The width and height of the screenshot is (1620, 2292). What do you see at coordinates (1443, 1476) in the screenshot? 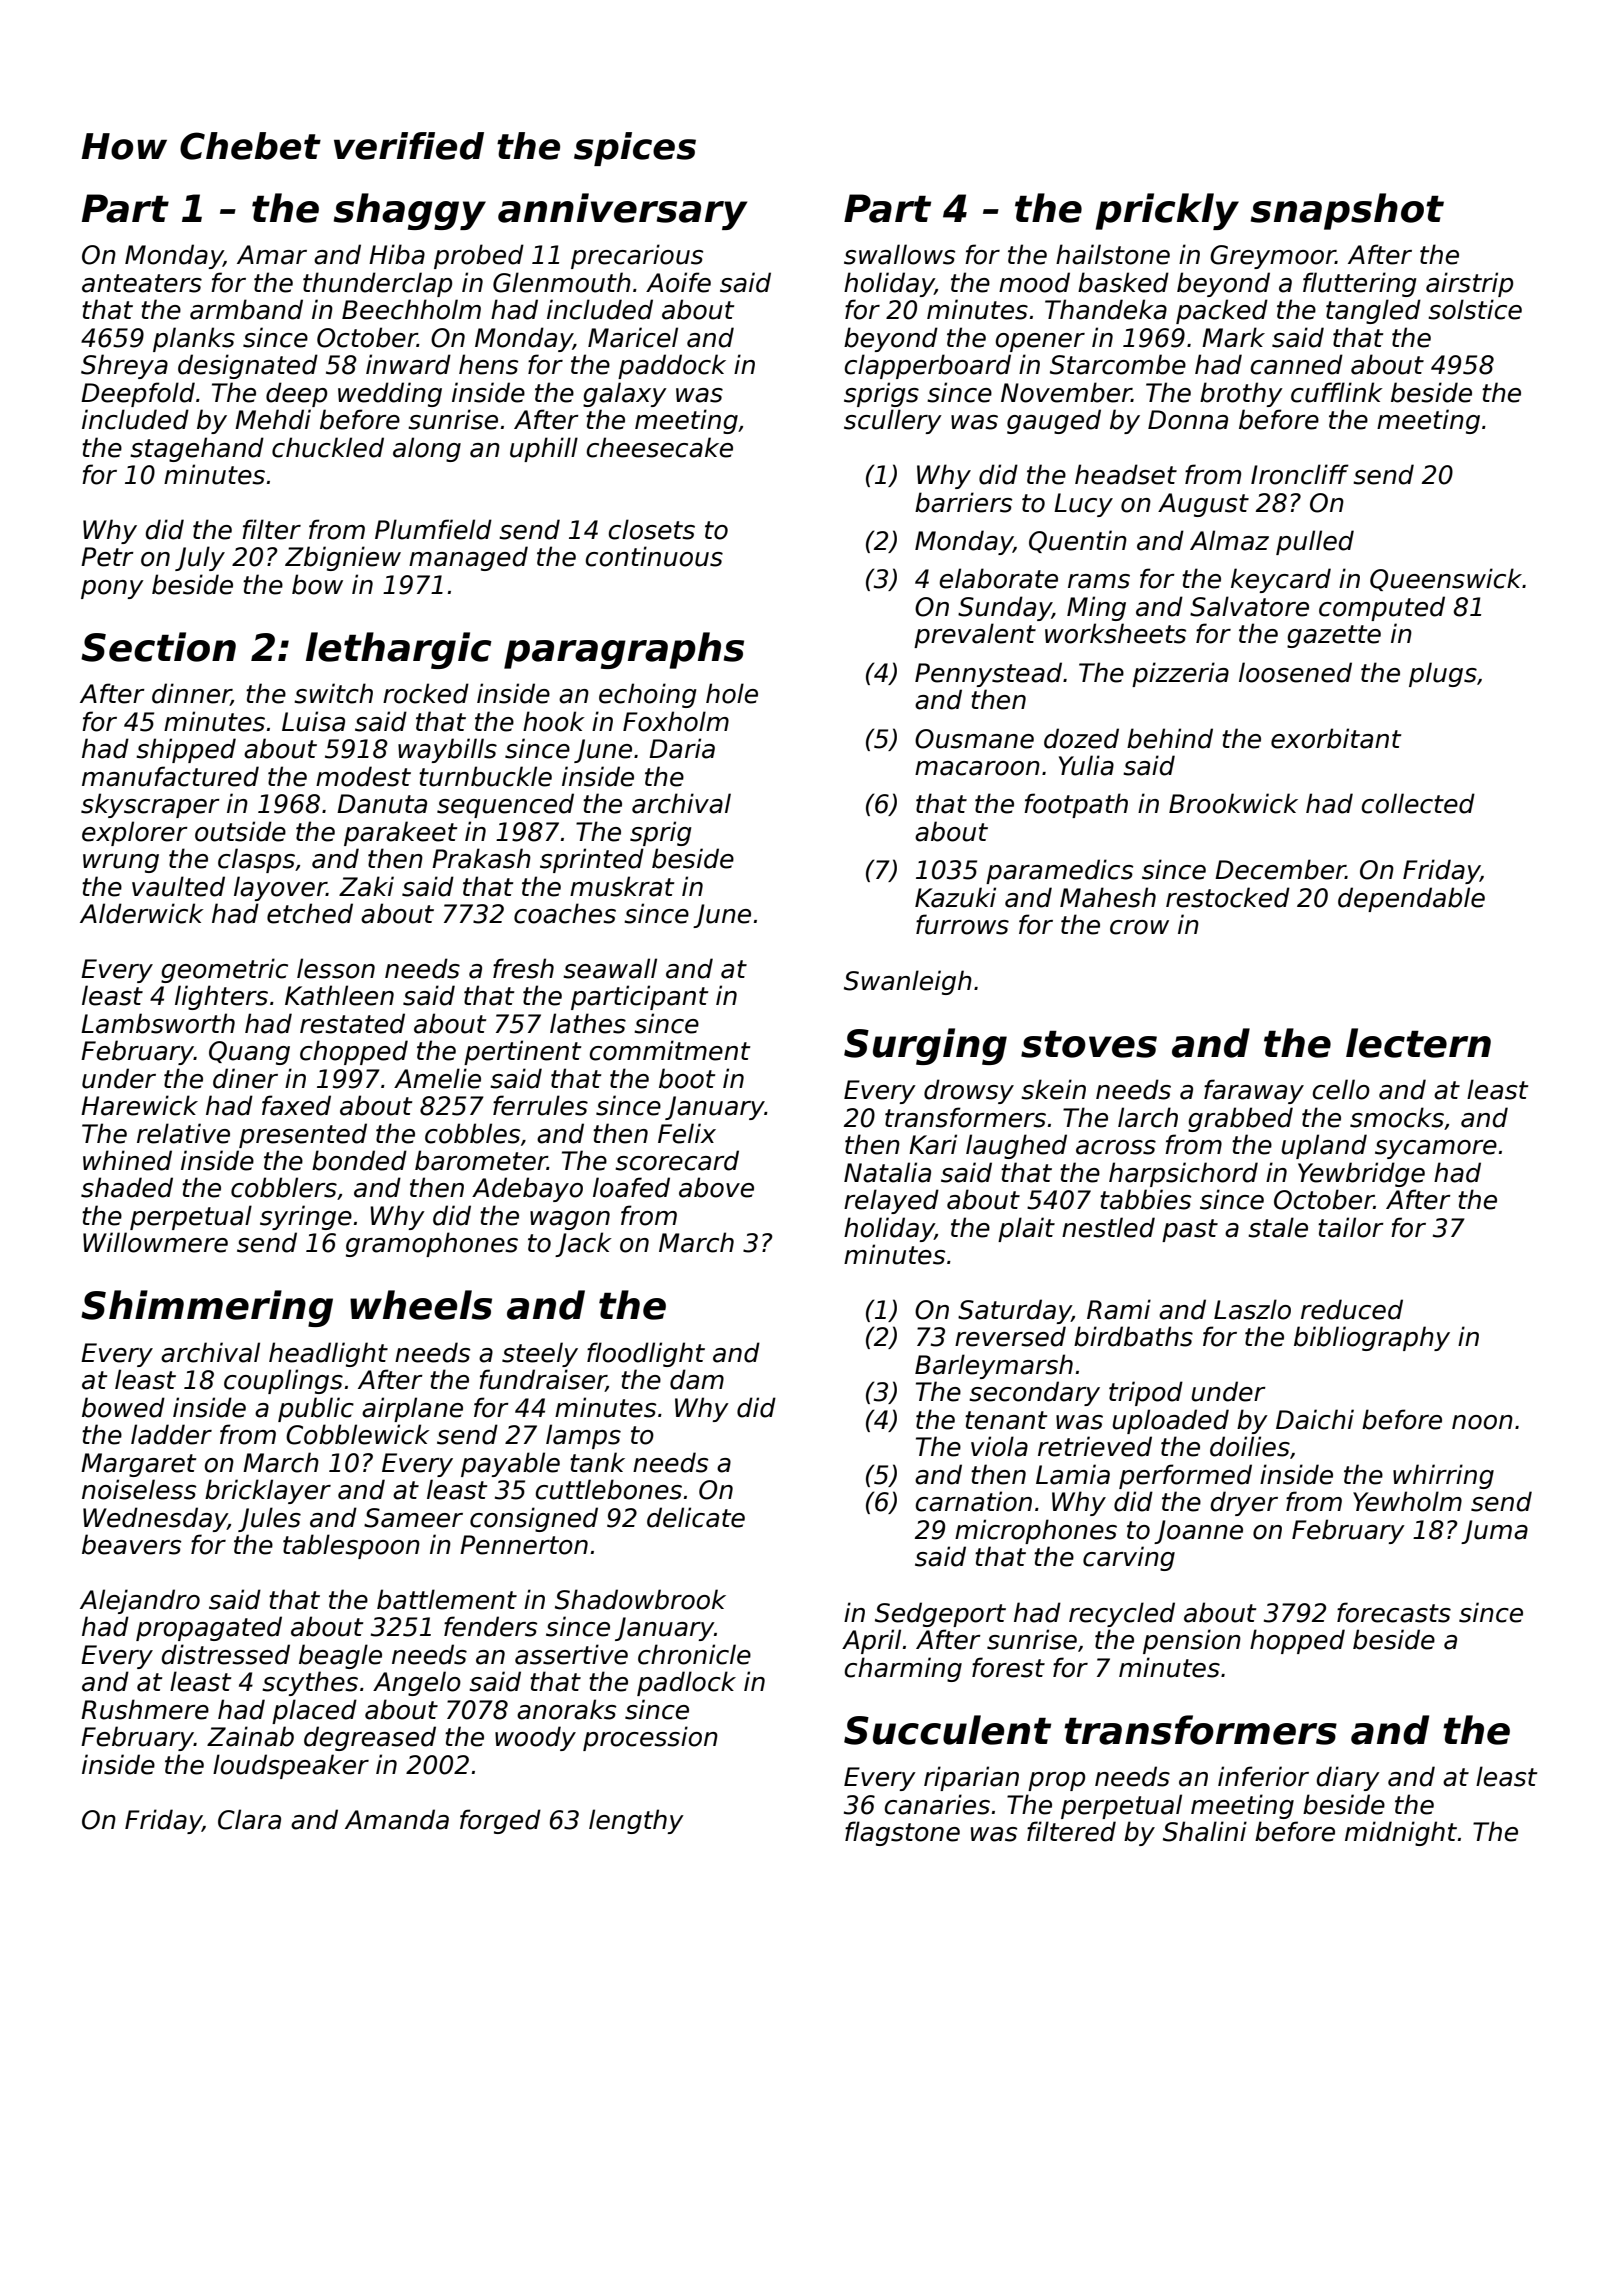
I see `whirring` at bounding box center [1443, 1476].
